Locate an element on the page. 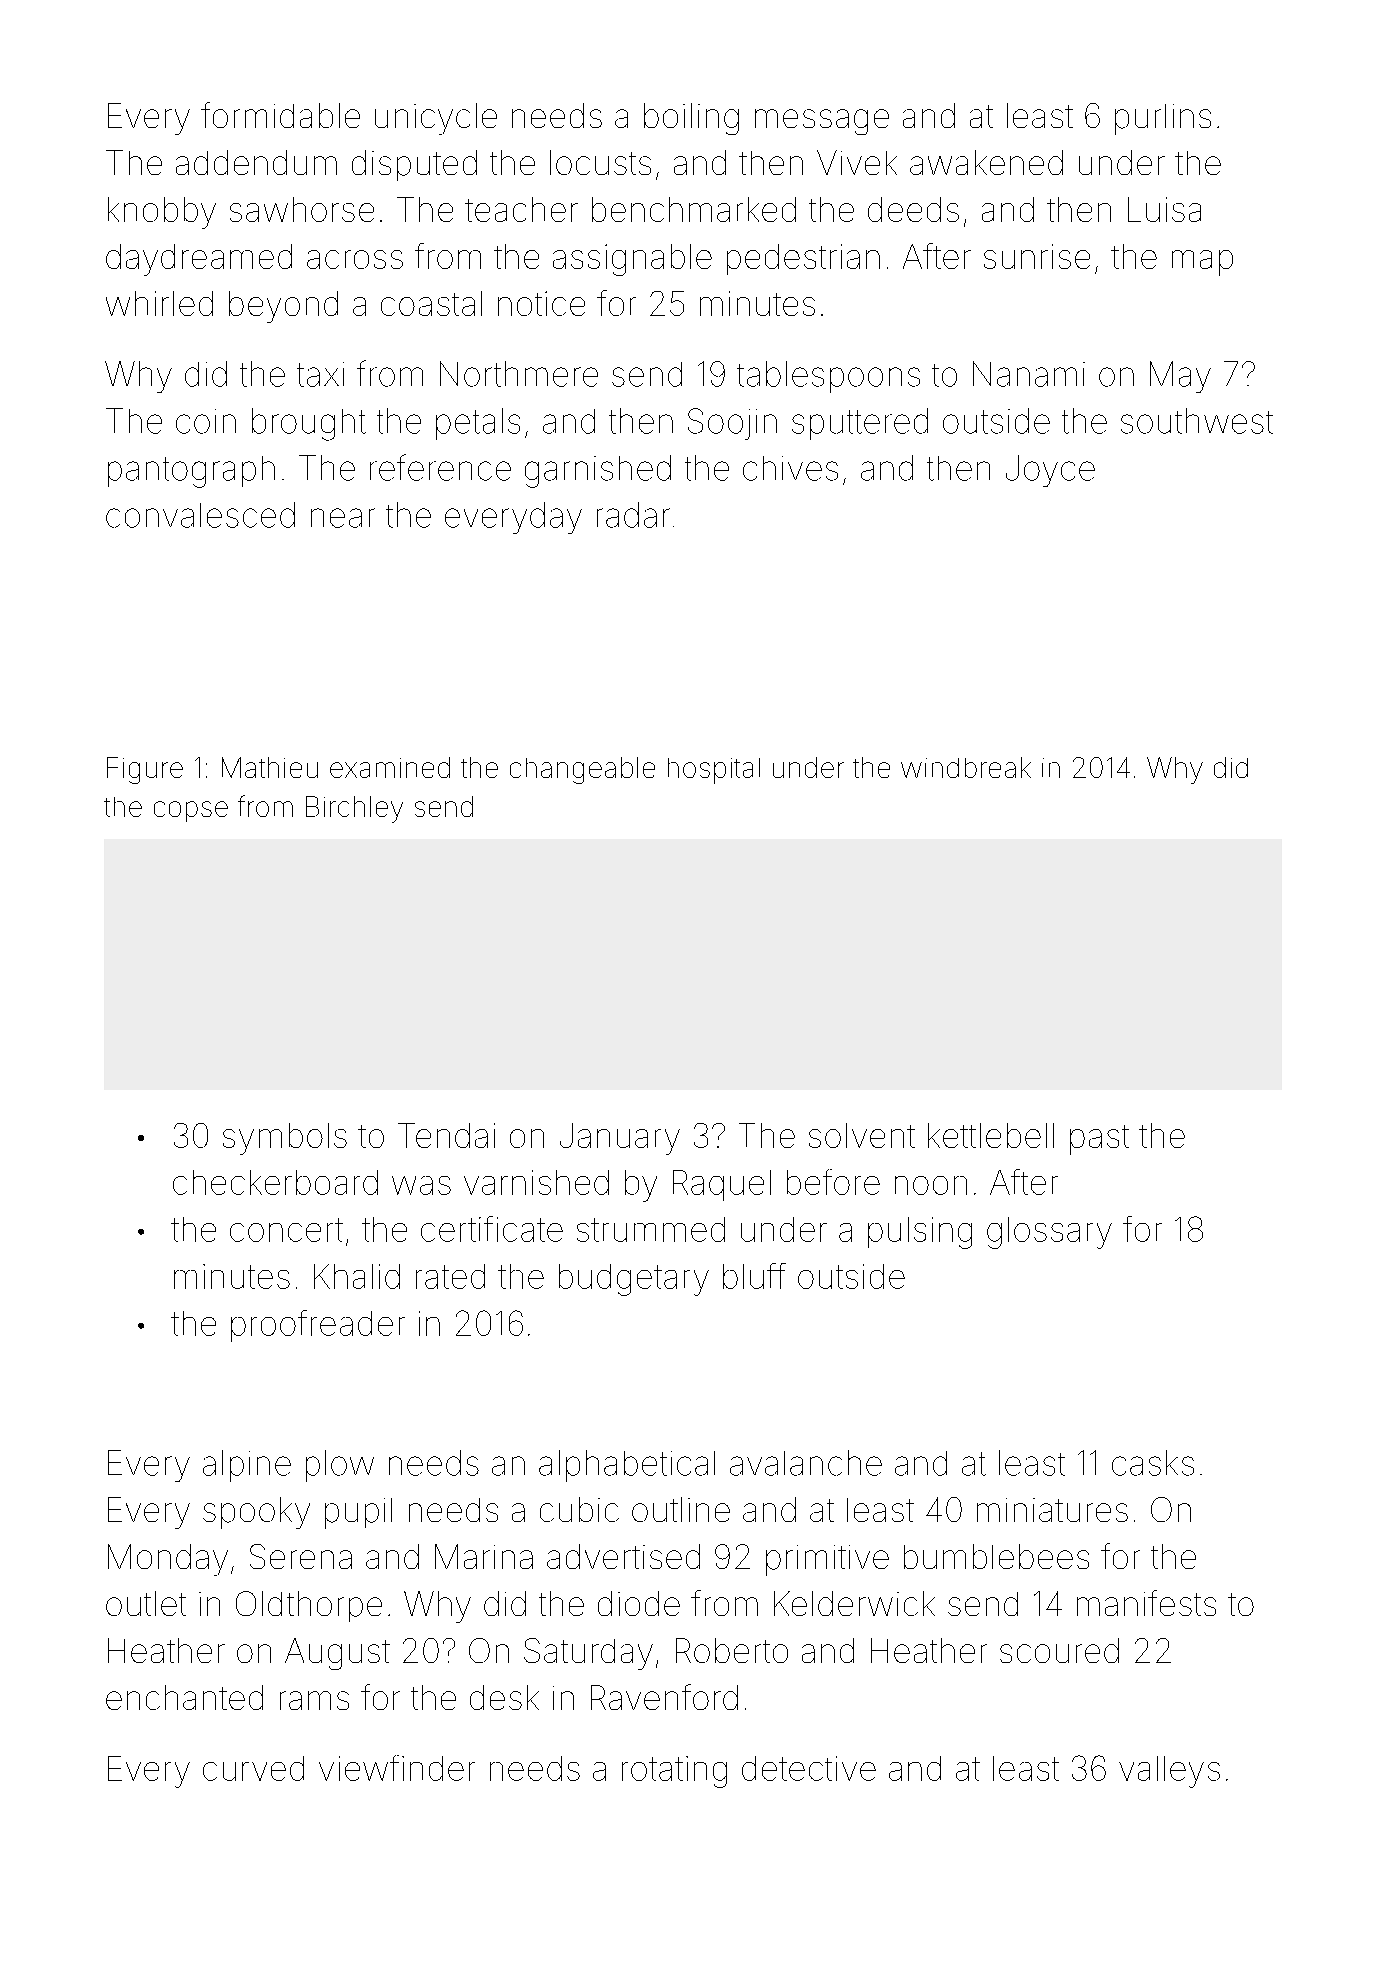 The height and width of the image is (1969, 1386). casks is located at coordinates (1153, 1463).
